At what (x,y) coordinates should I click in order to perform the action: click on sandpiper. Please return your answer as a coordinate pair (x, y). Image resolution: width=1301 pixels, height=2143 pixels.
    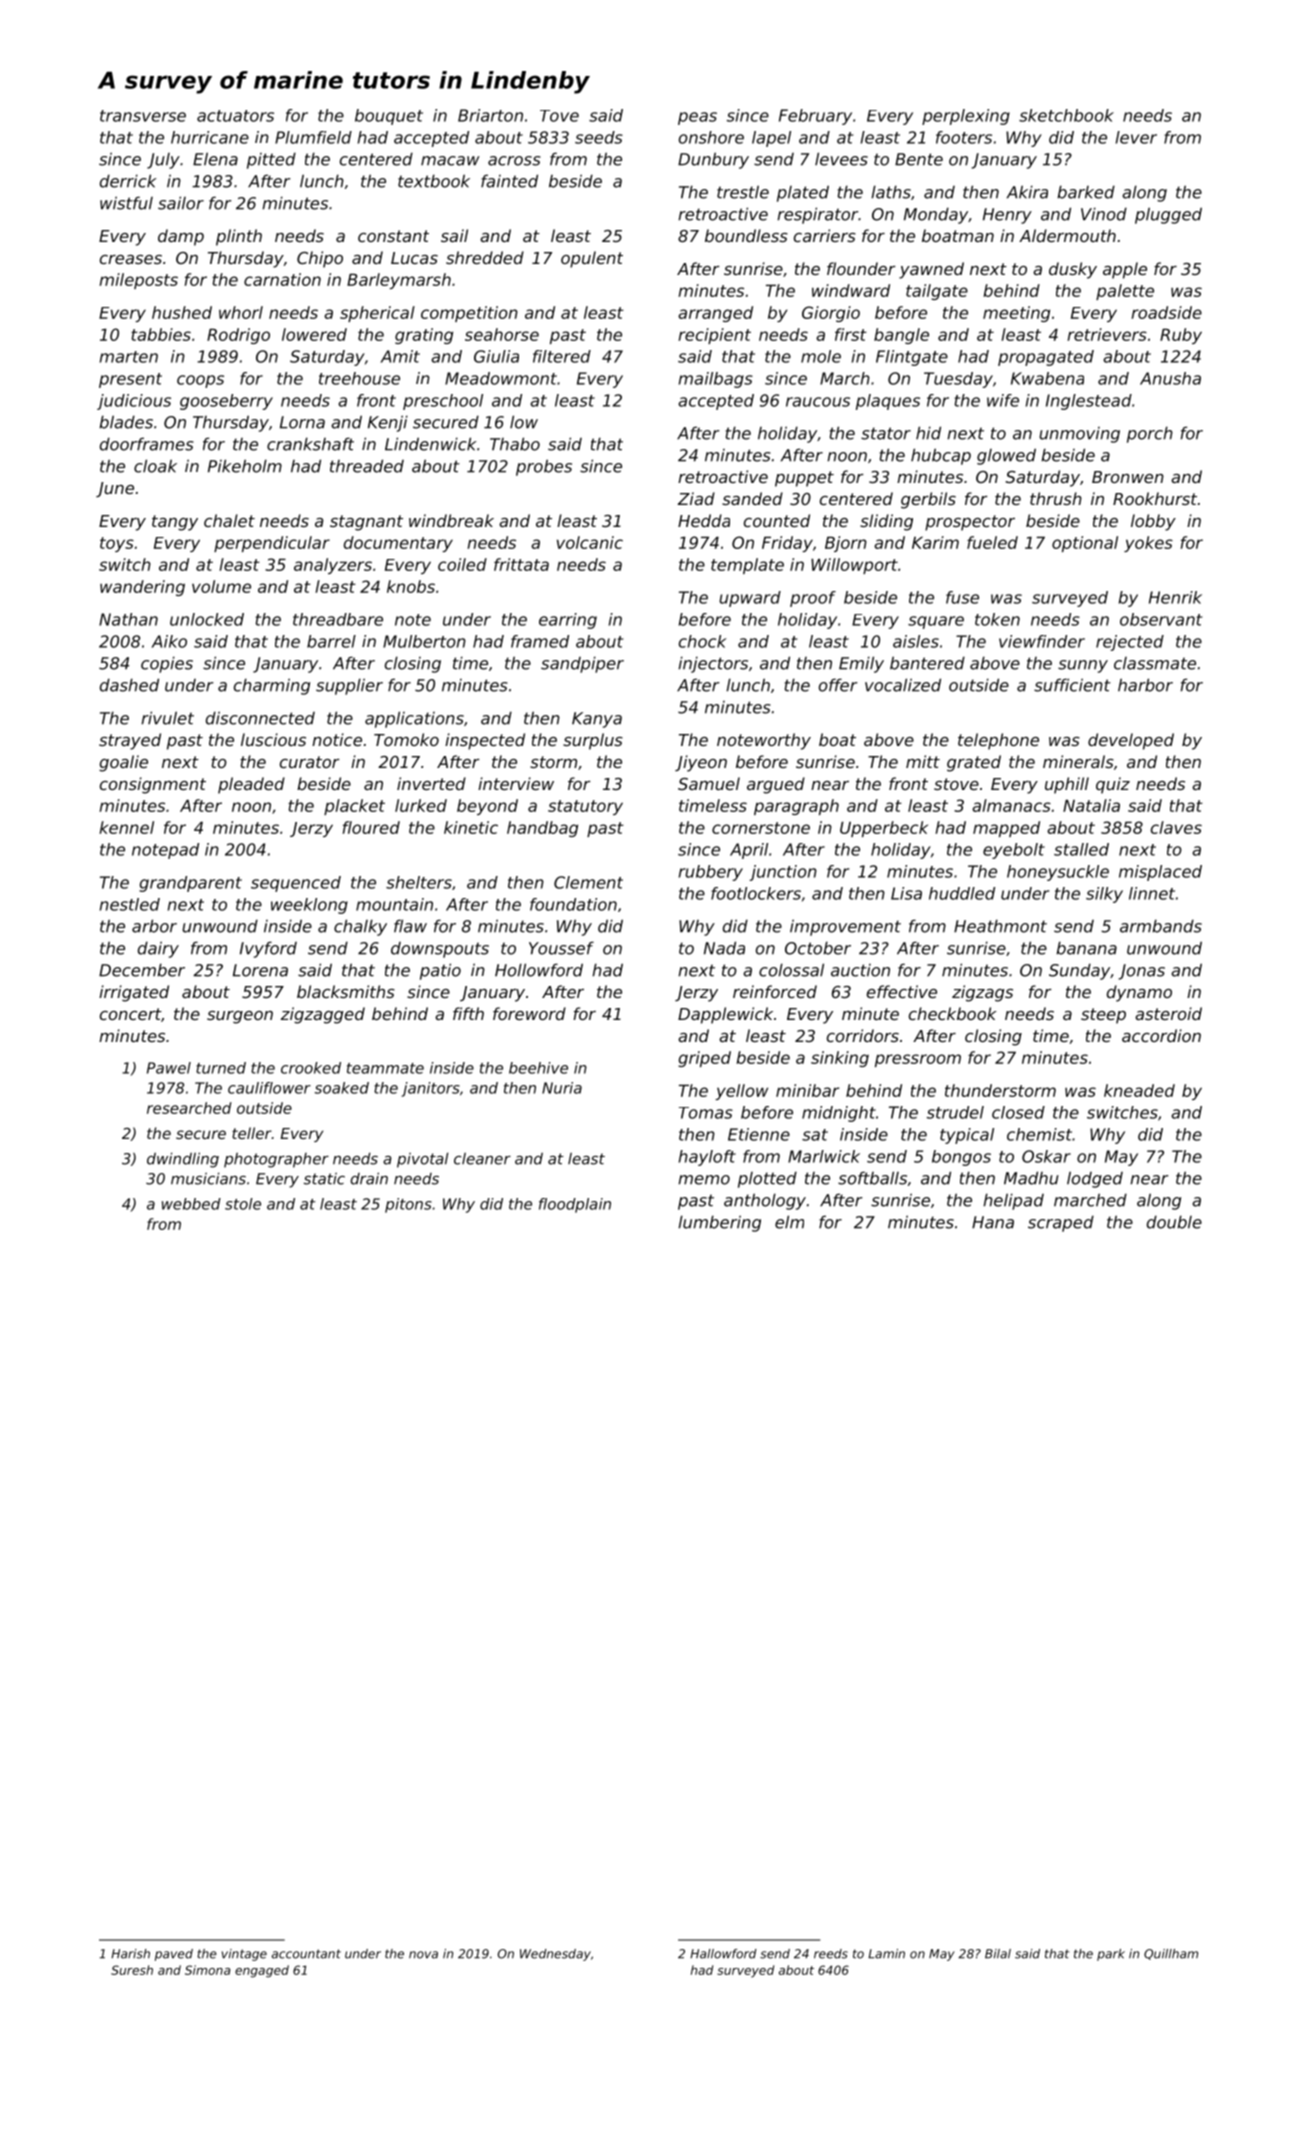
    Looking at the image, I should click on (582, 664).
